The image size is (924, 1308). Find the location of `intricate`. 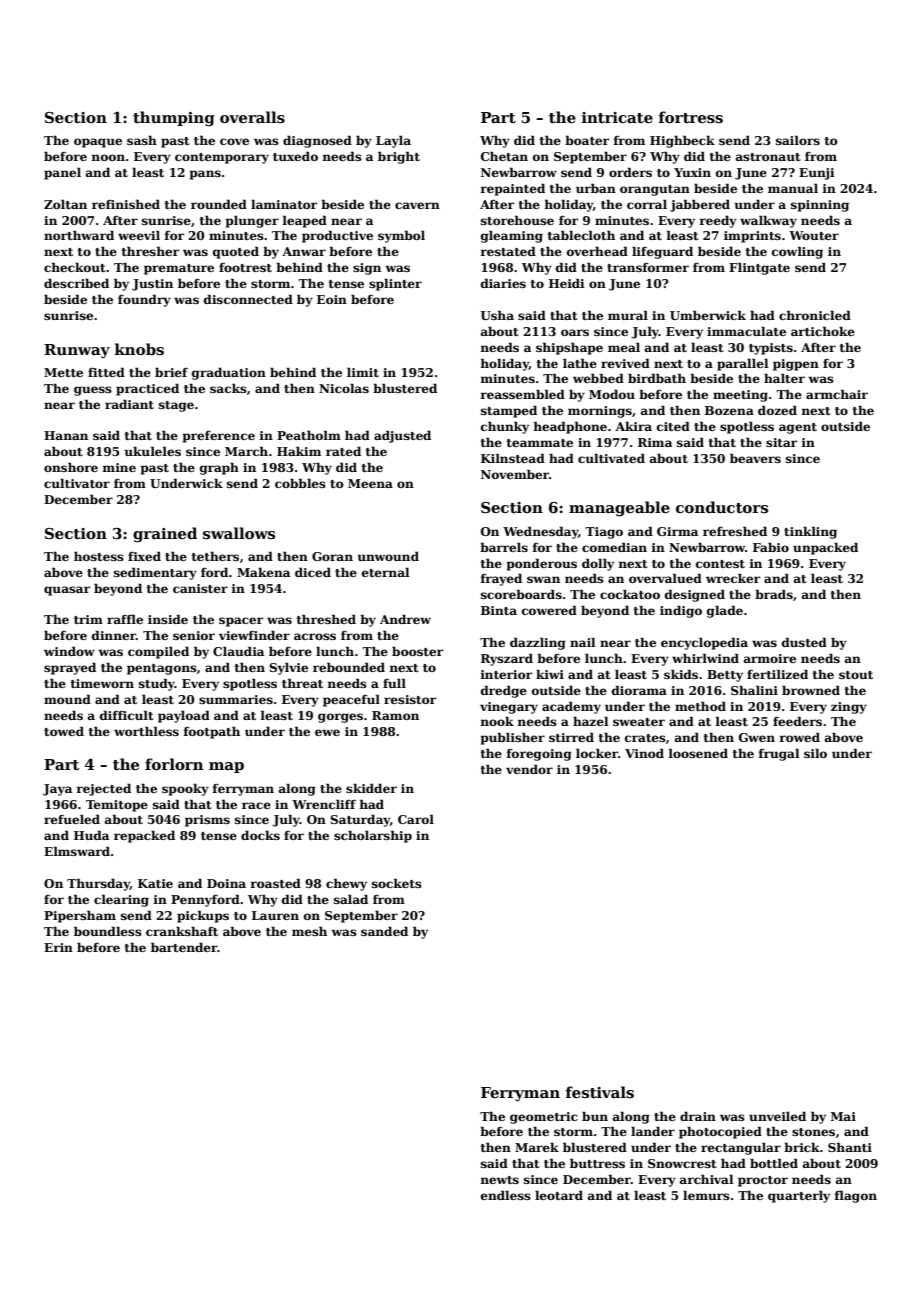

intricate is located at coordinates (617, 117).
